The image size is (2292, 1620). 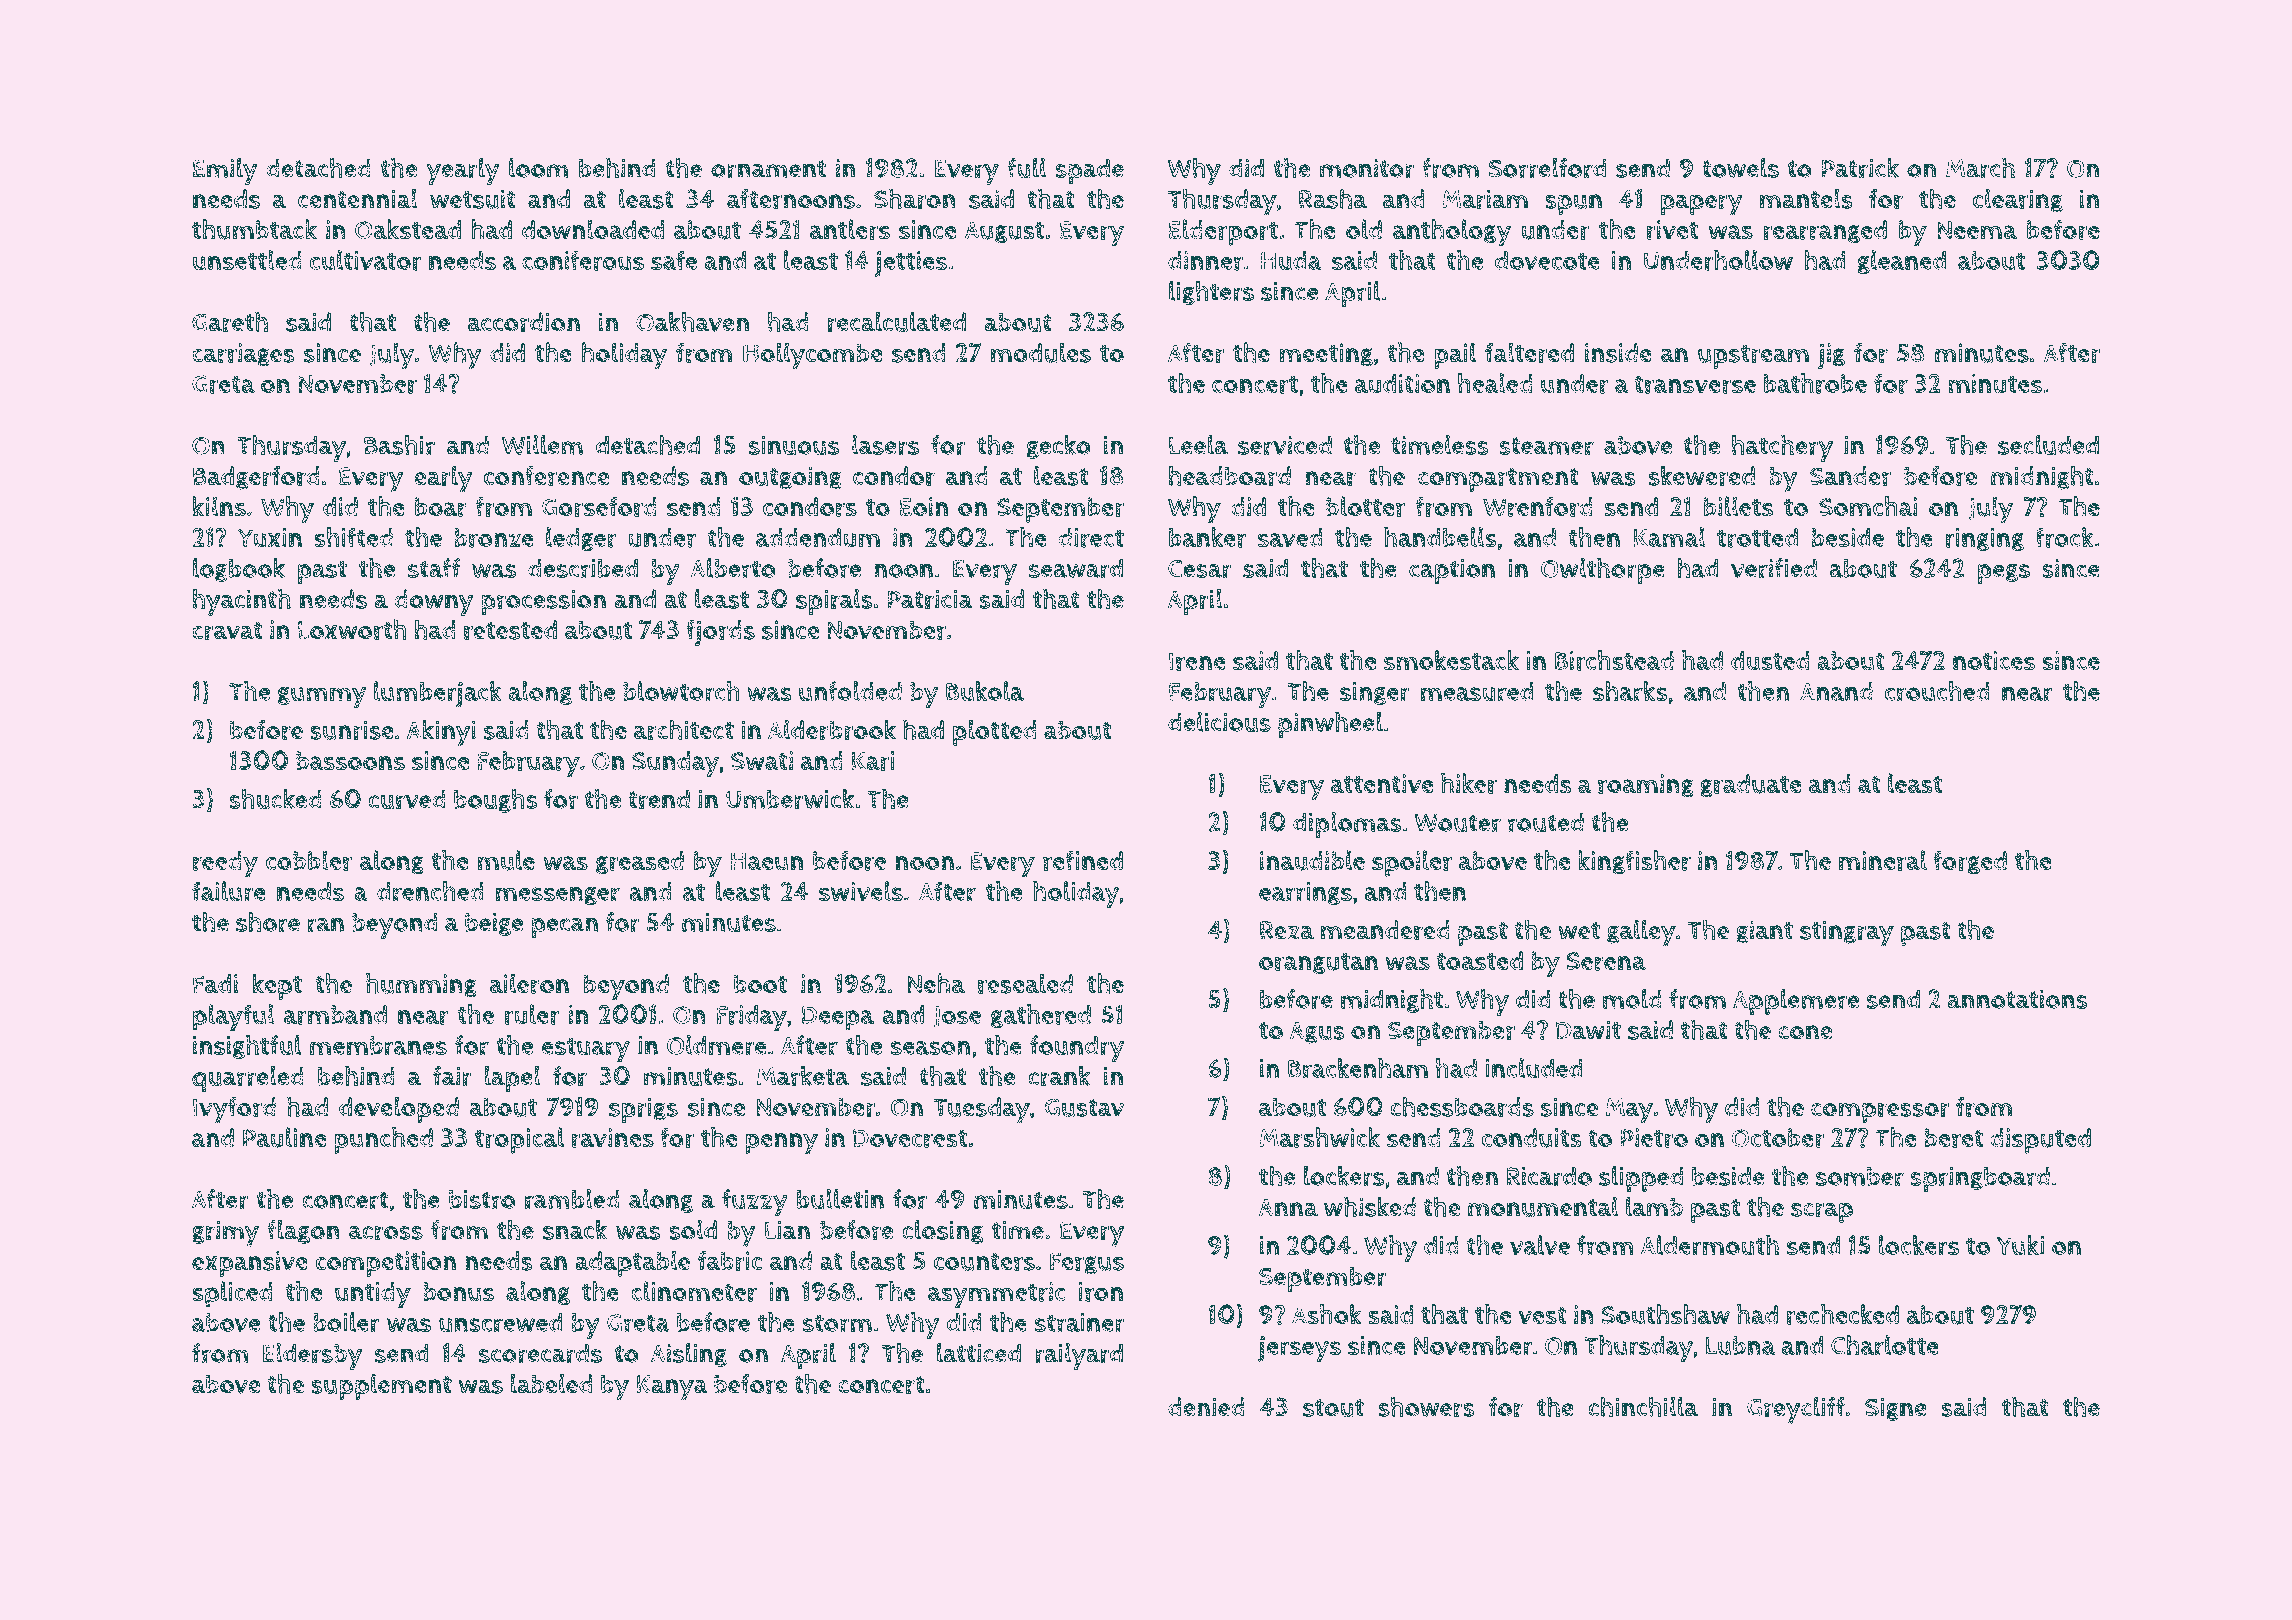 What do you see at coordinates (583, 568) in the document?
I see `described` at bounding box center [583, 568].
